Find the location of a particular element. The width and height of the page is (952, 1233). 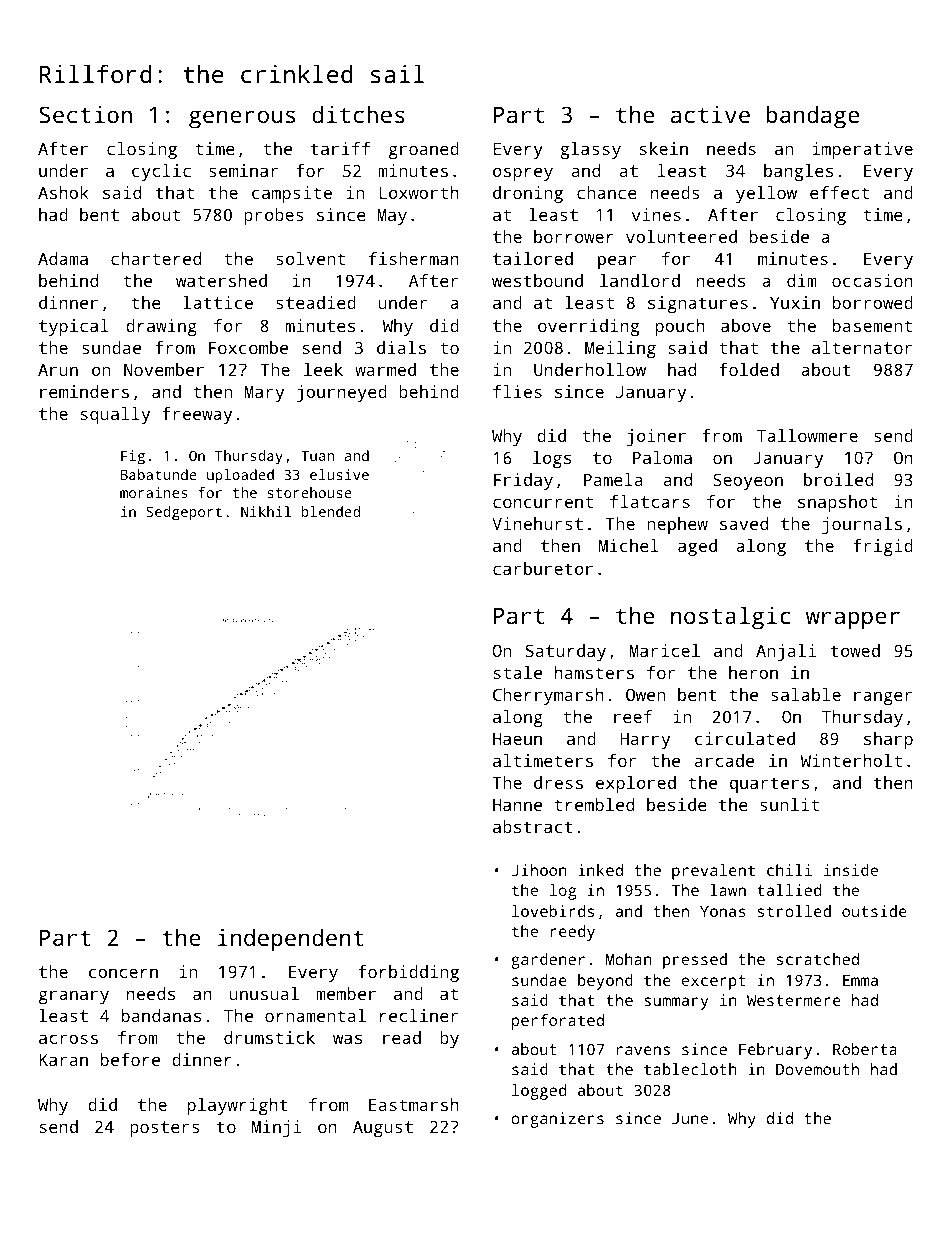

posters is located at coordinates (165, 1129).
